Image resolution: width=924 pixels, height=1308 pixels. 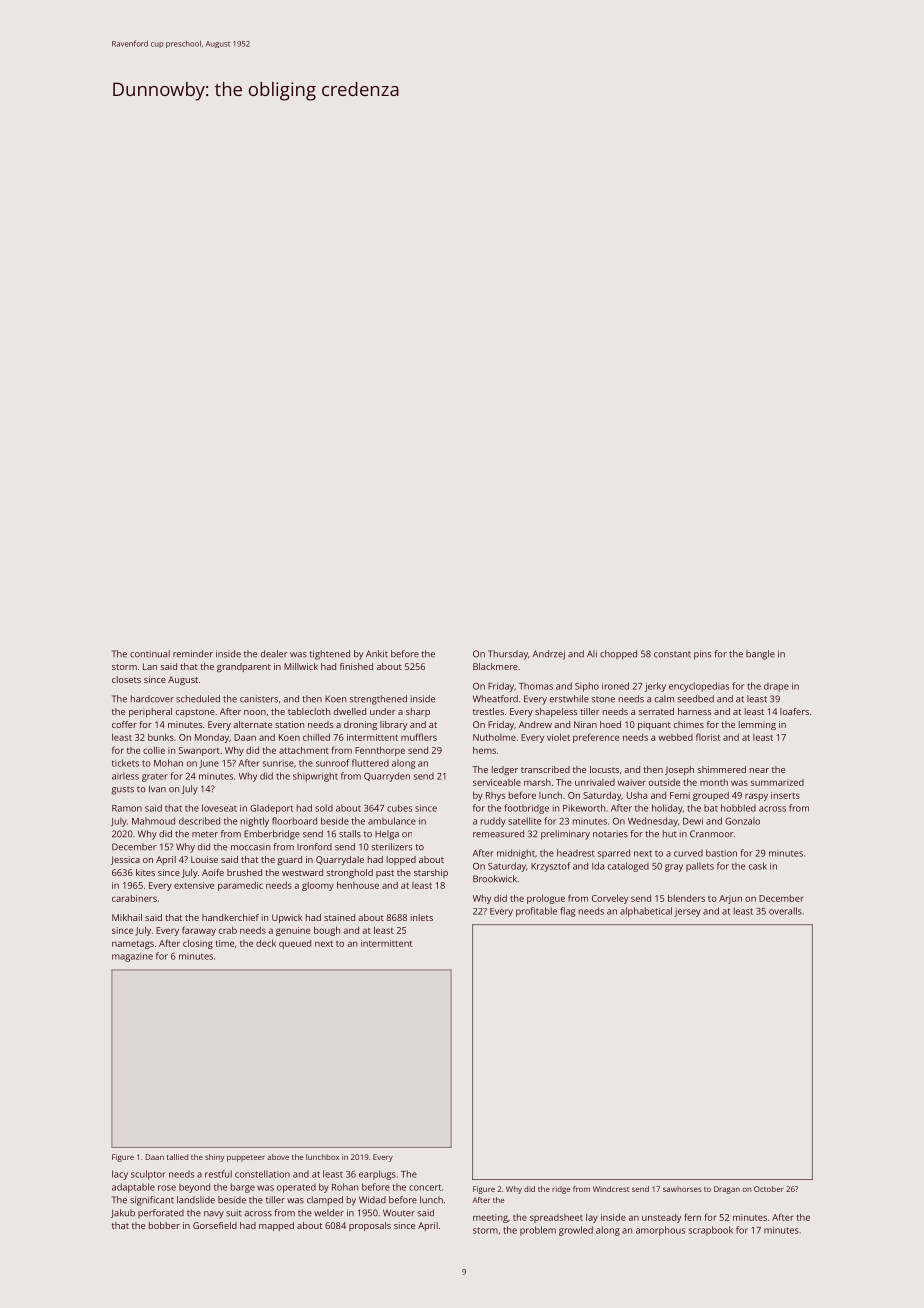 I want to click on finished, so click(x=356, y=666).
